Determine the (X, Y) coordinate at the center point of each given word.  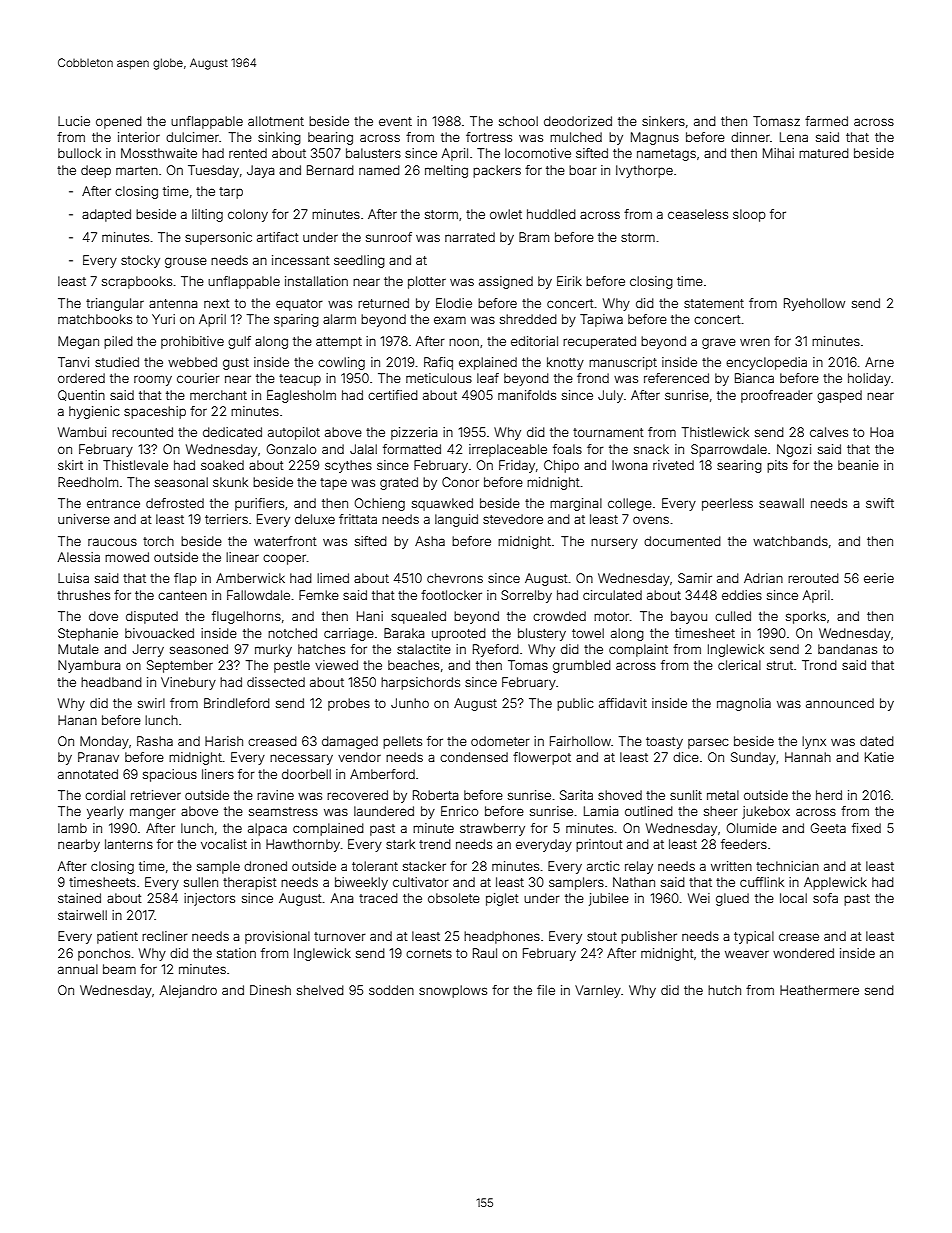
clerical (739, 665)
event (395, 121)
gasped (839, 396)
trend (435, 844)
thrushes (83, 595)
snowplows (453, 991)
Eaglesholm (301, 396)
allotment (276, 121)
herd (829, 795)
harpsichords (420, 683)
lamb (72, 828)
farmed (826, 121)
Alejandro (188, 991)
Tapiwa (601, 320)
